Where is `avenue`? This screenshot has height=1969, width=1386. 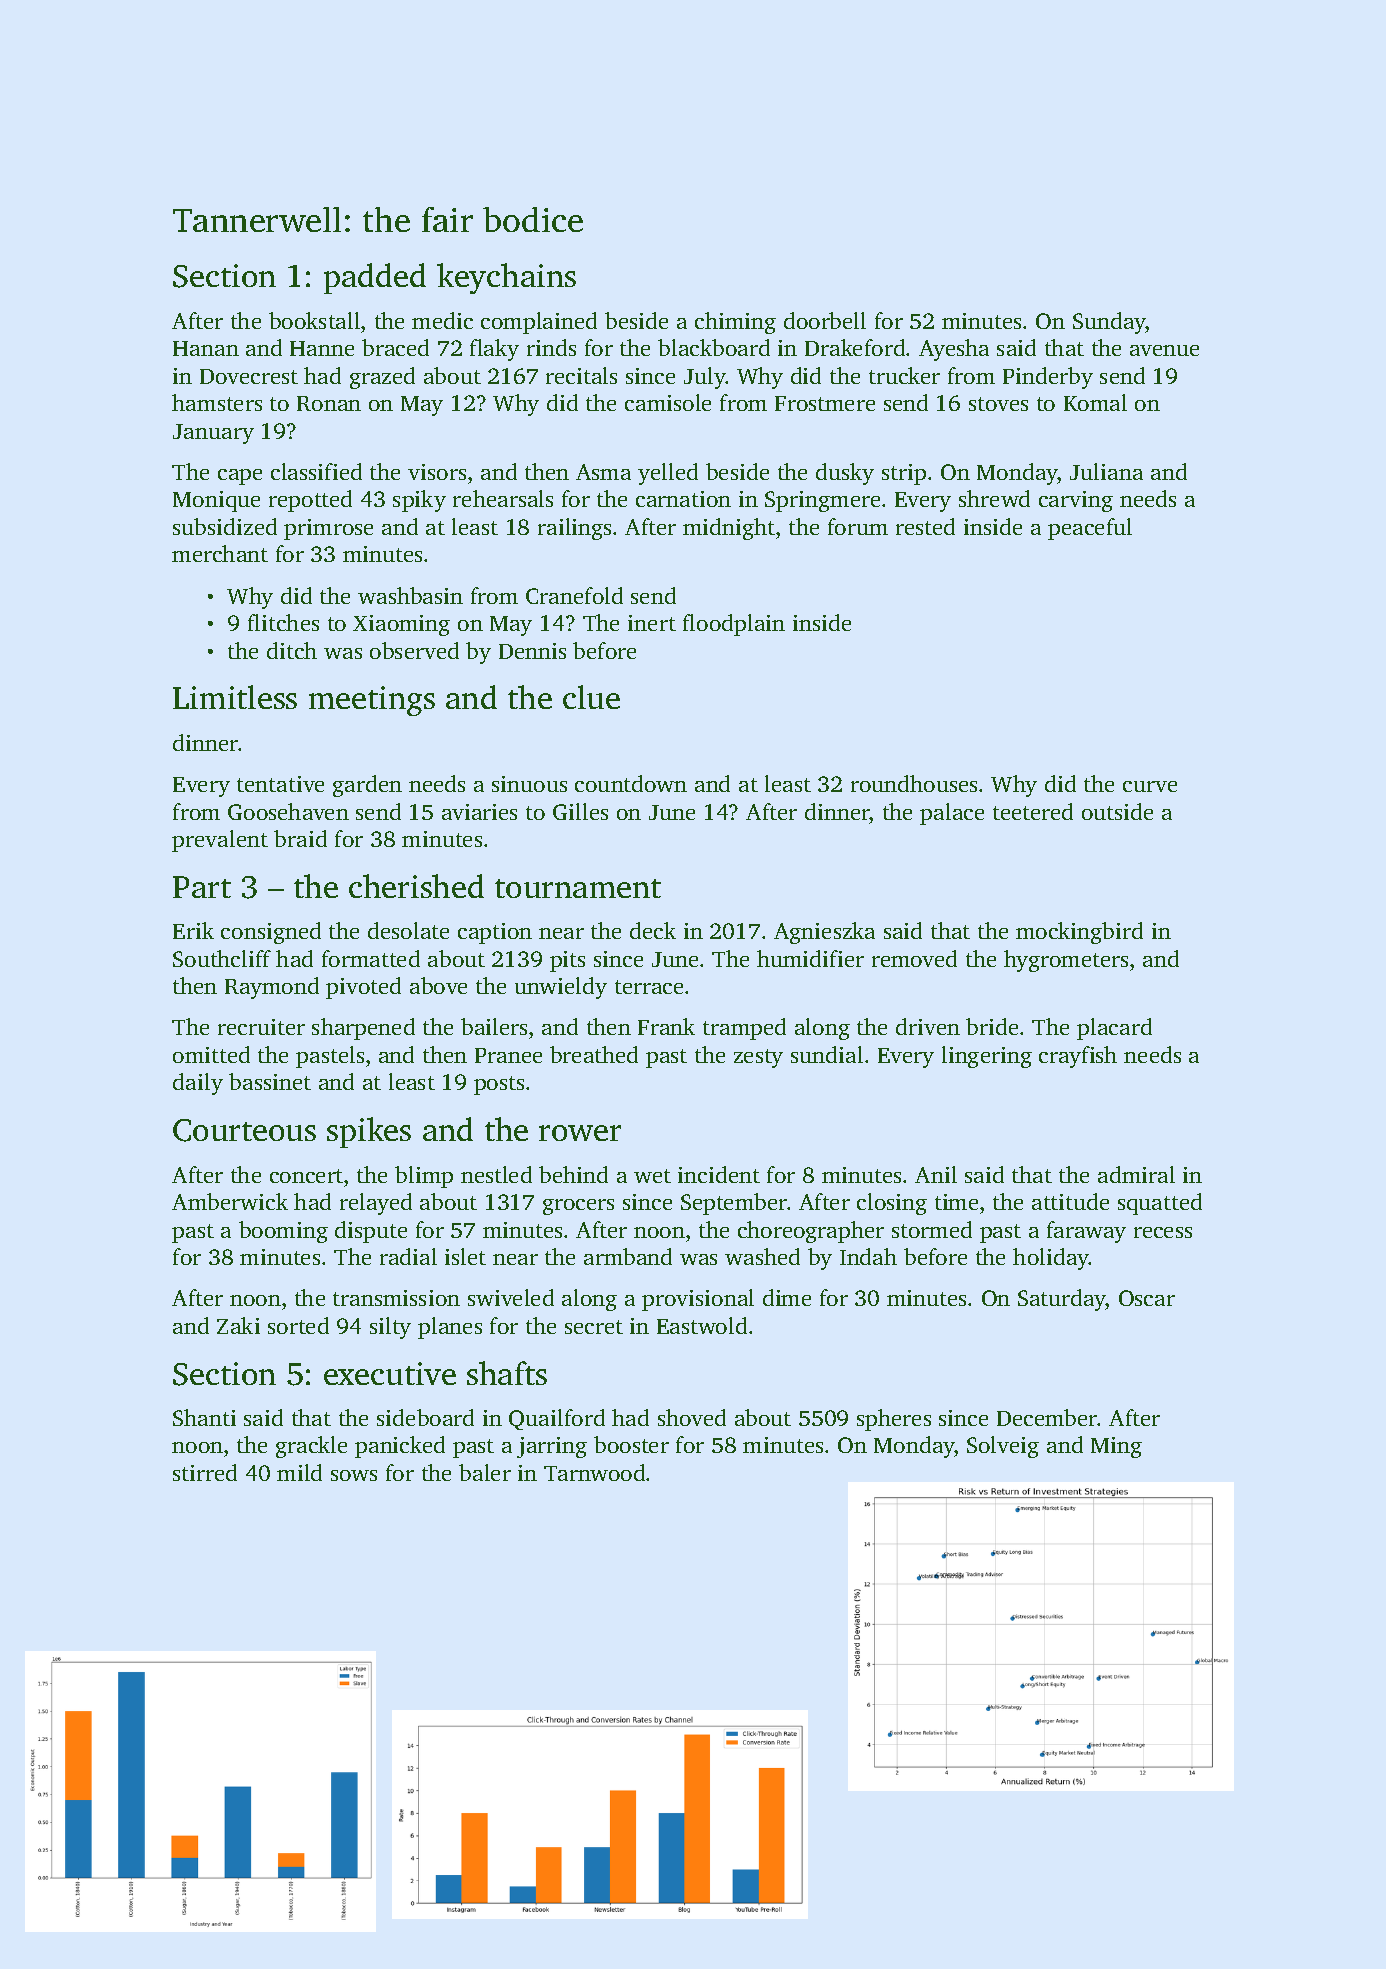 avenue is located at coordinates (1164, 350).
